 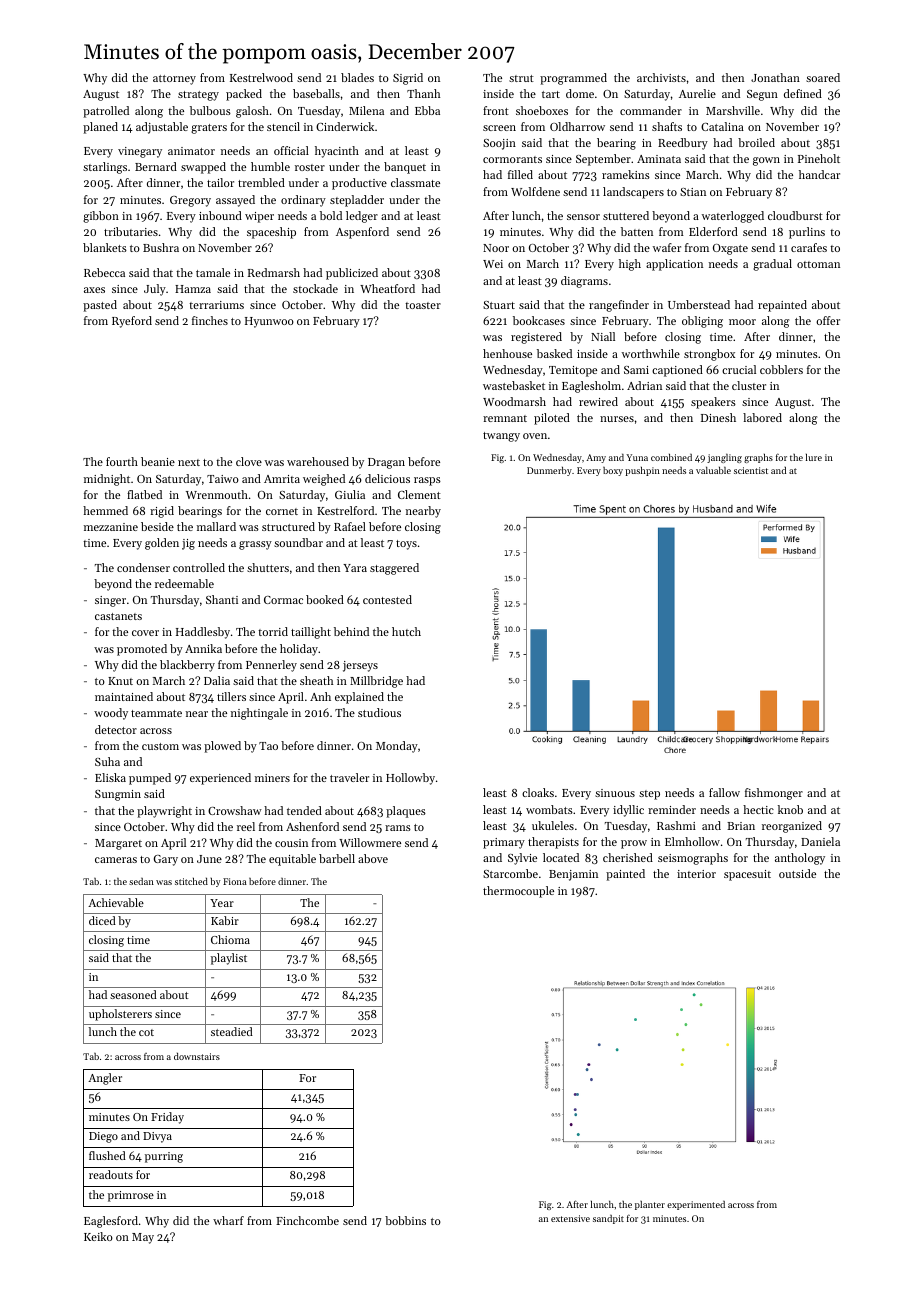 What do you see at coordinates (282, 479) in the screenshot?
I see `Amrita` at bounding box center [282, 479].
